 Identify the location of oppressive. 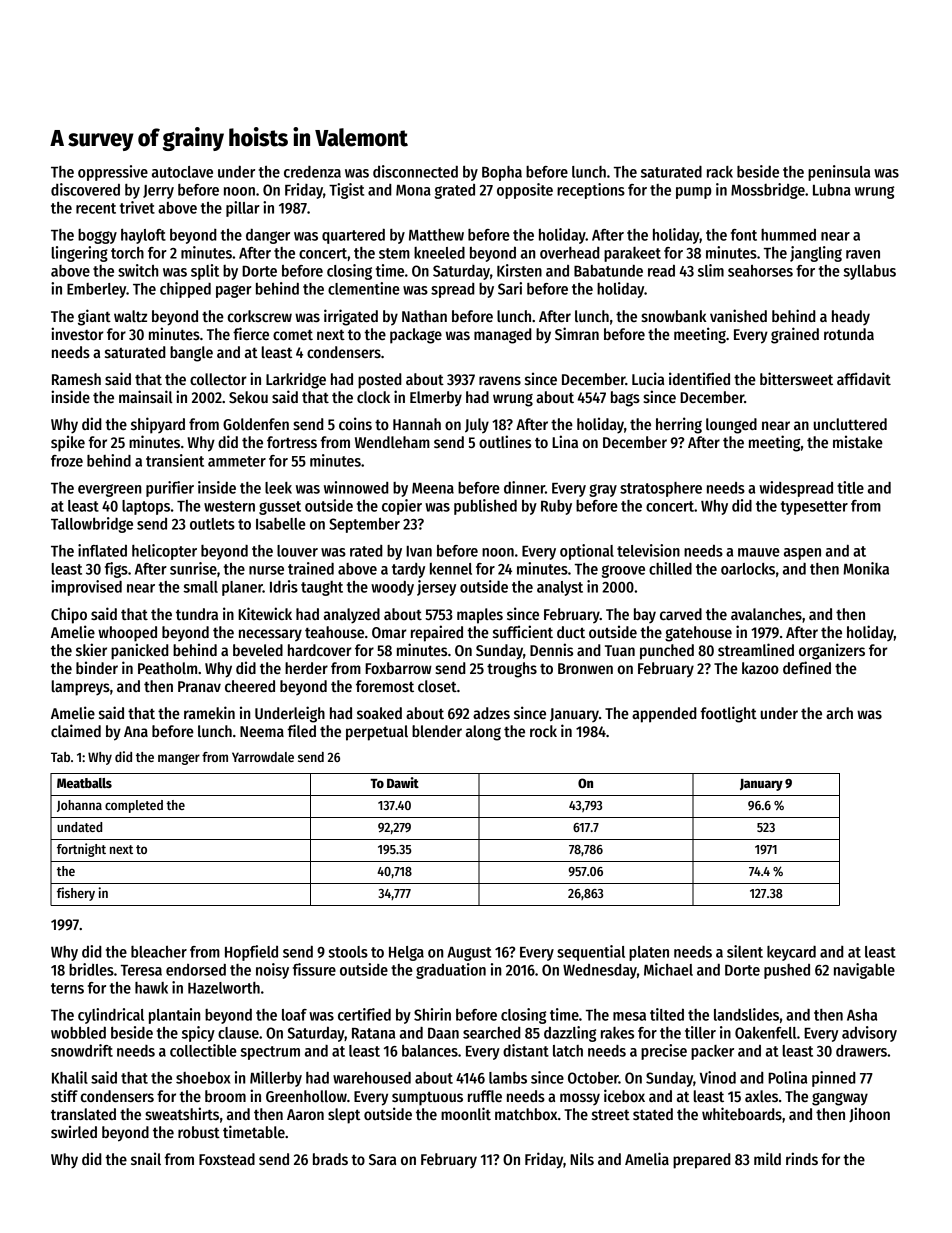
(113, 173).
